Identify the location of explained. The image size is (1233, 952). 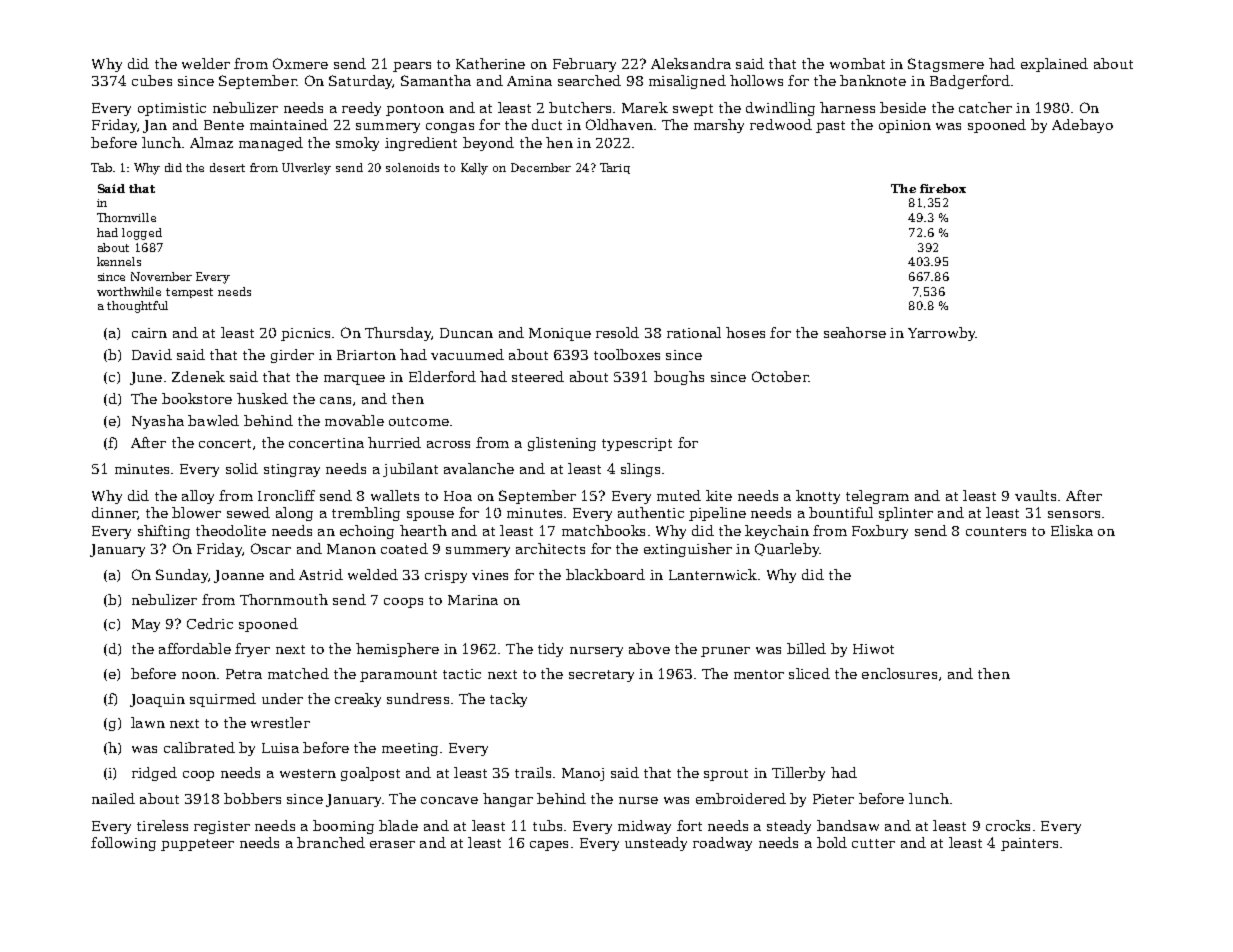
(1054, 65).
